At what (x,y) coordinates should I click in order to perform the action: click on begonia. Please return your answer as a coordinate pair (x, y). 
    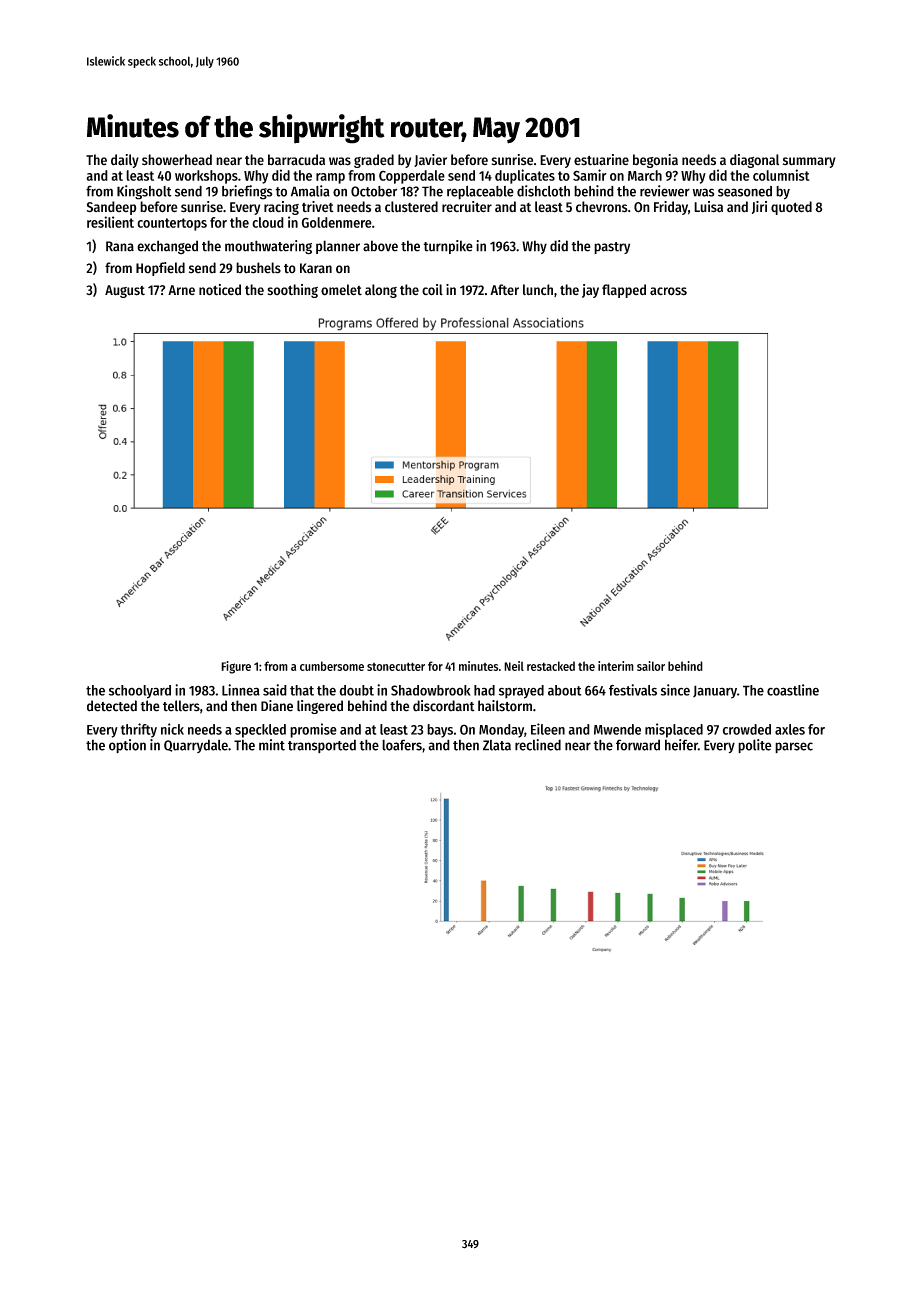
    Looking at the image, I should click on (655, 161).
